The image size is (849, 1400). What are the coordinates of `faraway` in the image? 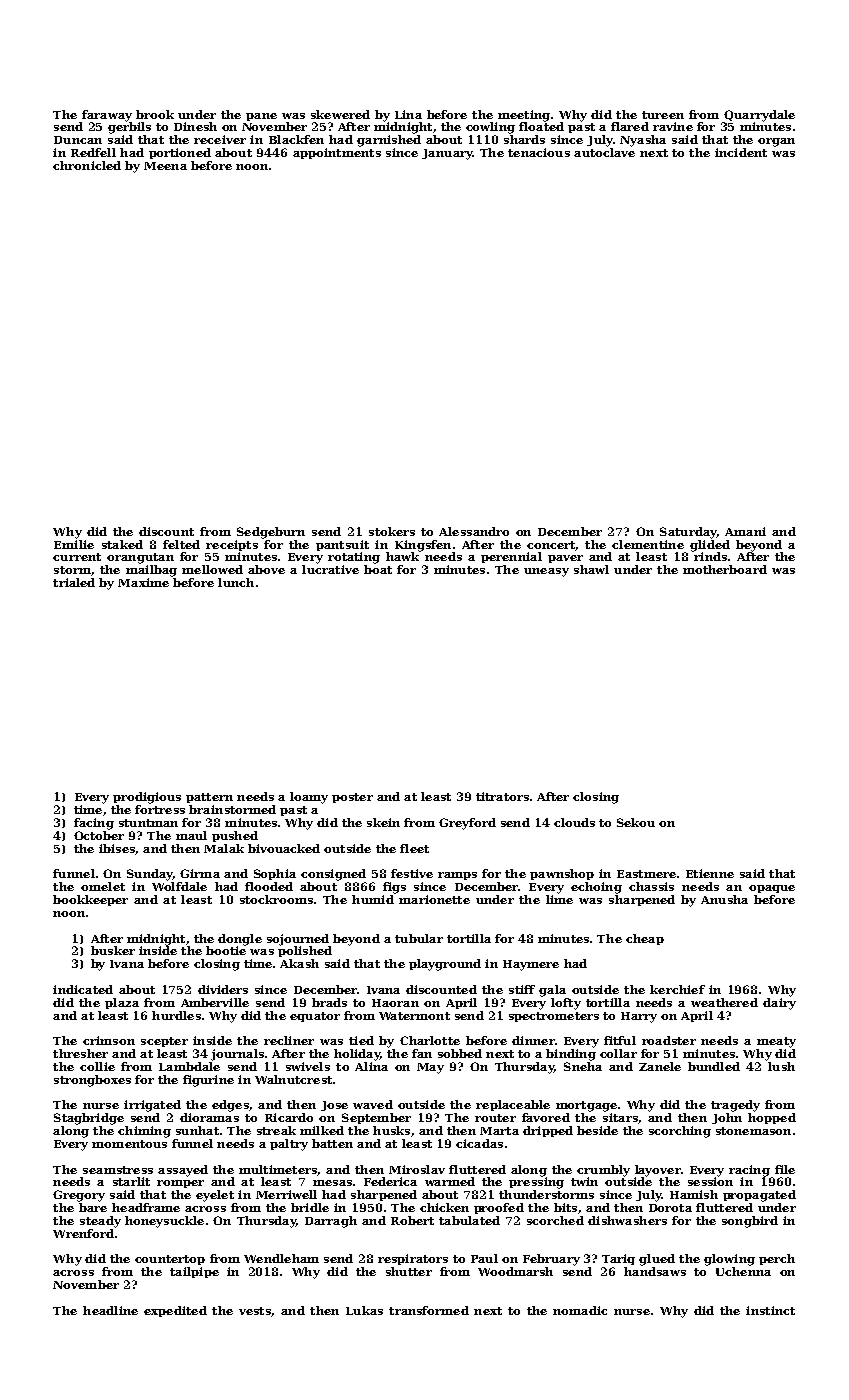 It's located at (107, 116).
